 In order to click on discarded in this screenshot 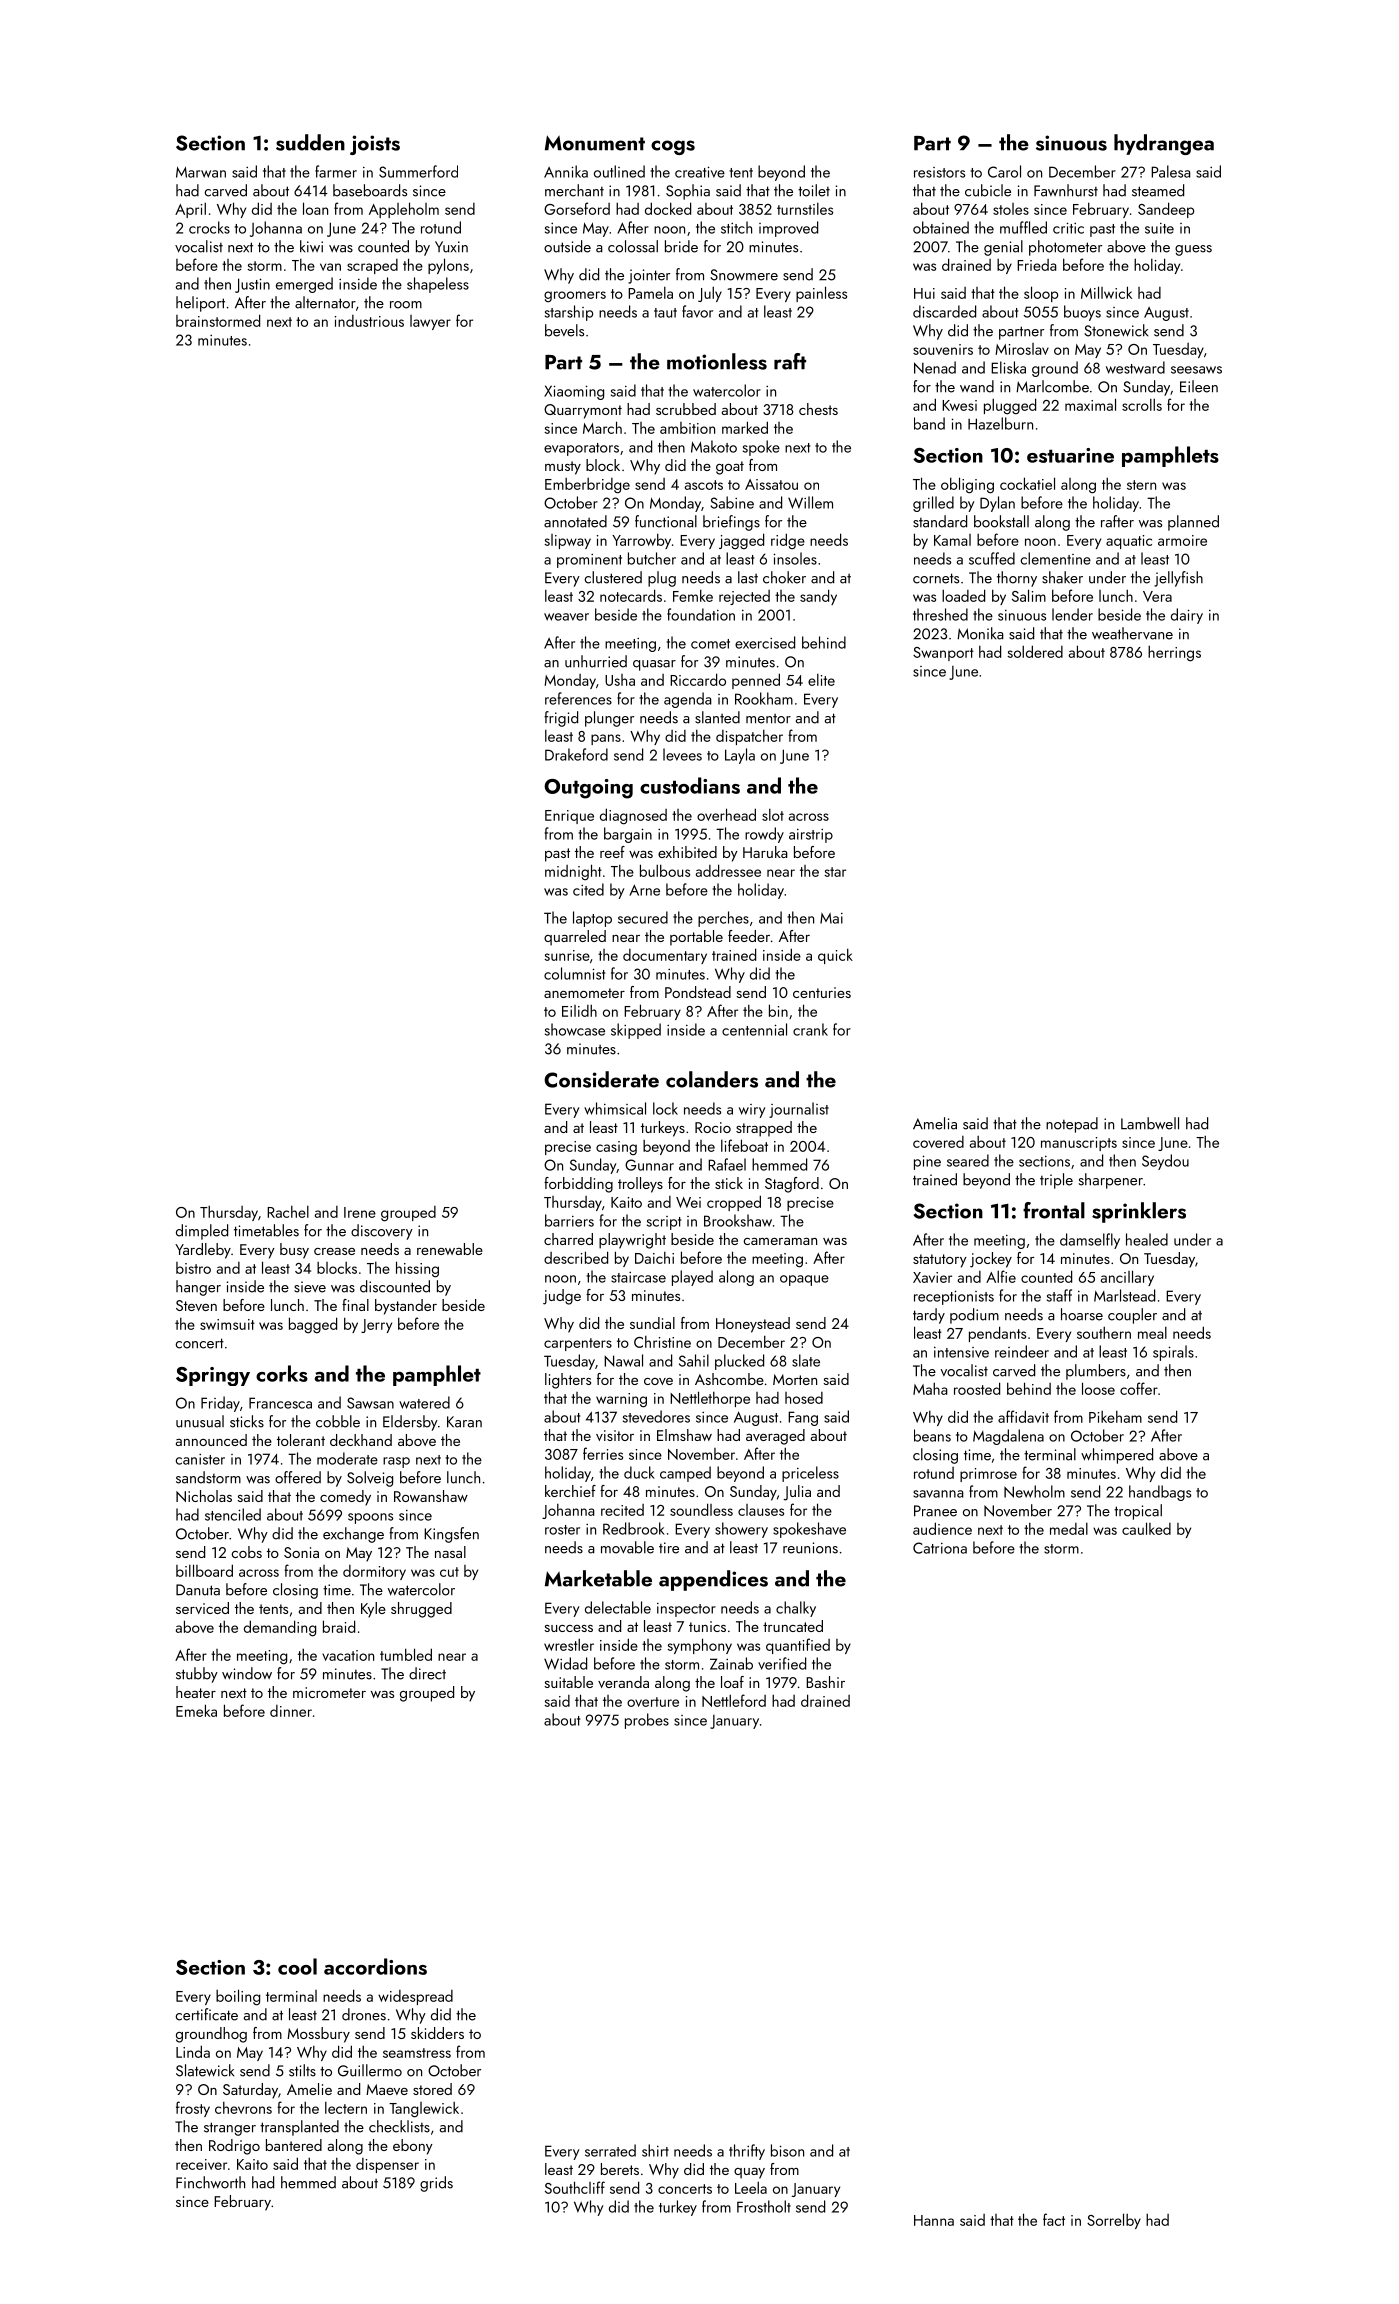, I will do `click(944, 311)`.
